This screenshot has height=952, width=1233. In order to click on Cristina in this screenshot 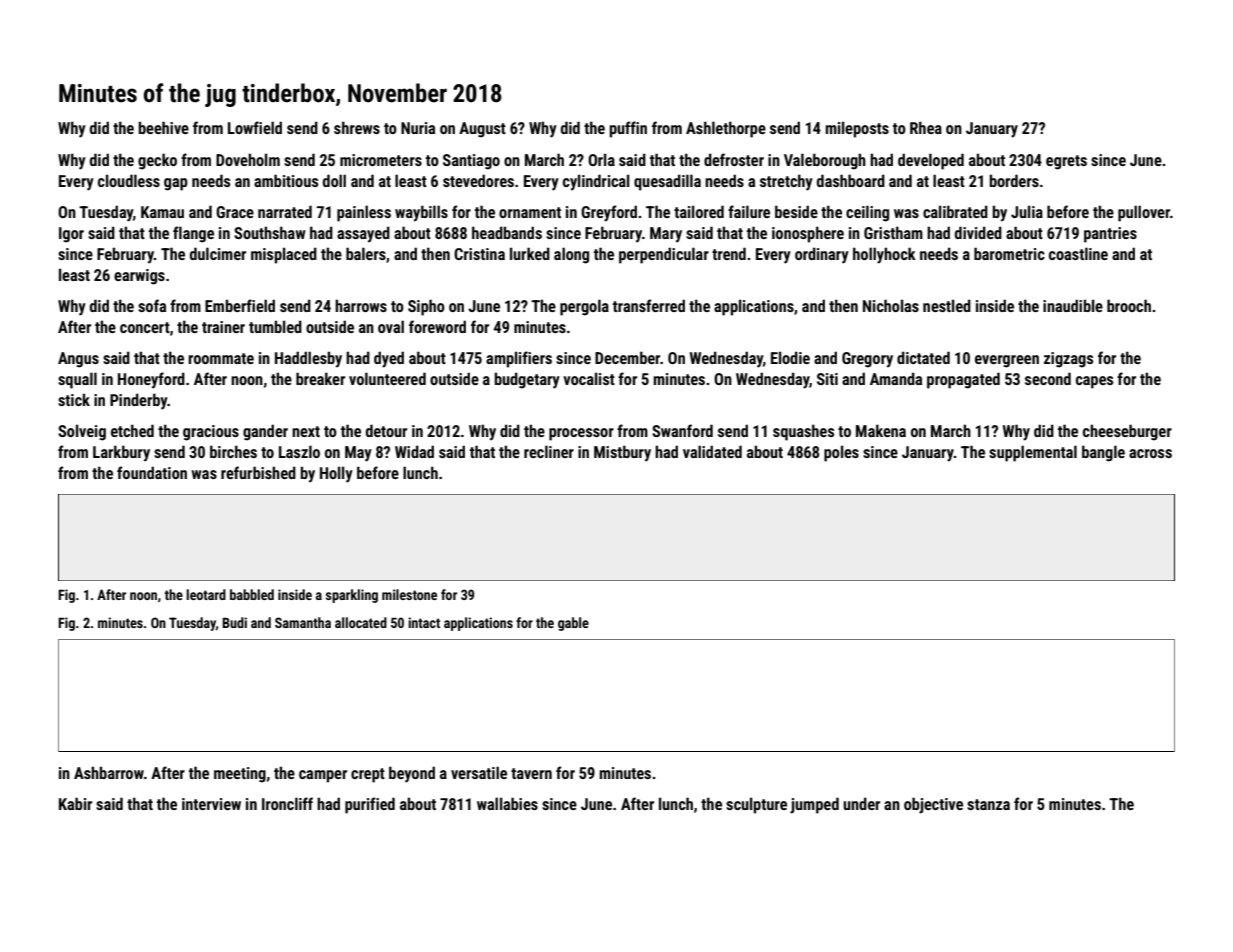, I will do `click(479, 254)`.
